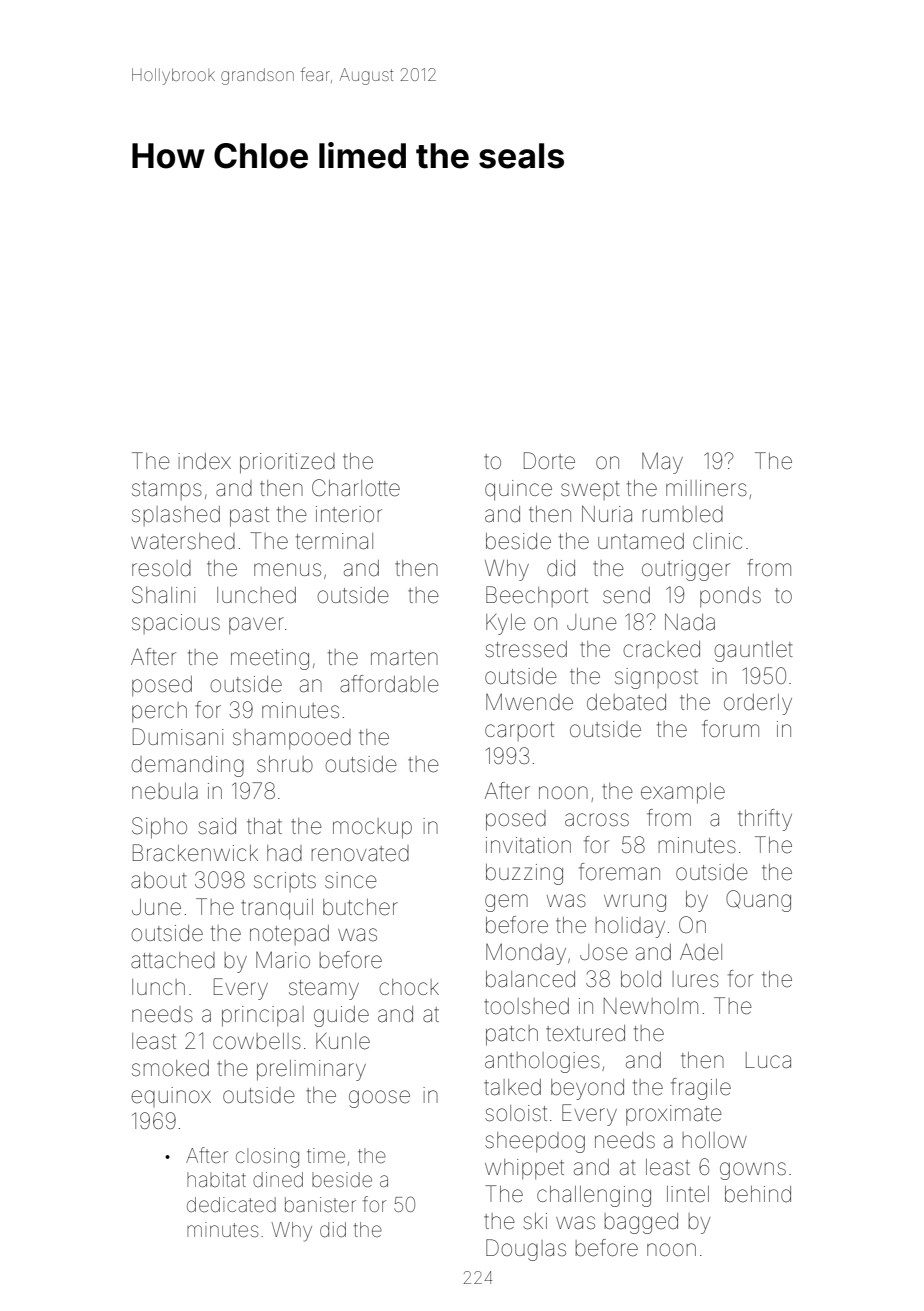 The height and width of the image is (1311, 924). Describe the element at coordinates (159, 712) in the image. I see `perch` at that location.
